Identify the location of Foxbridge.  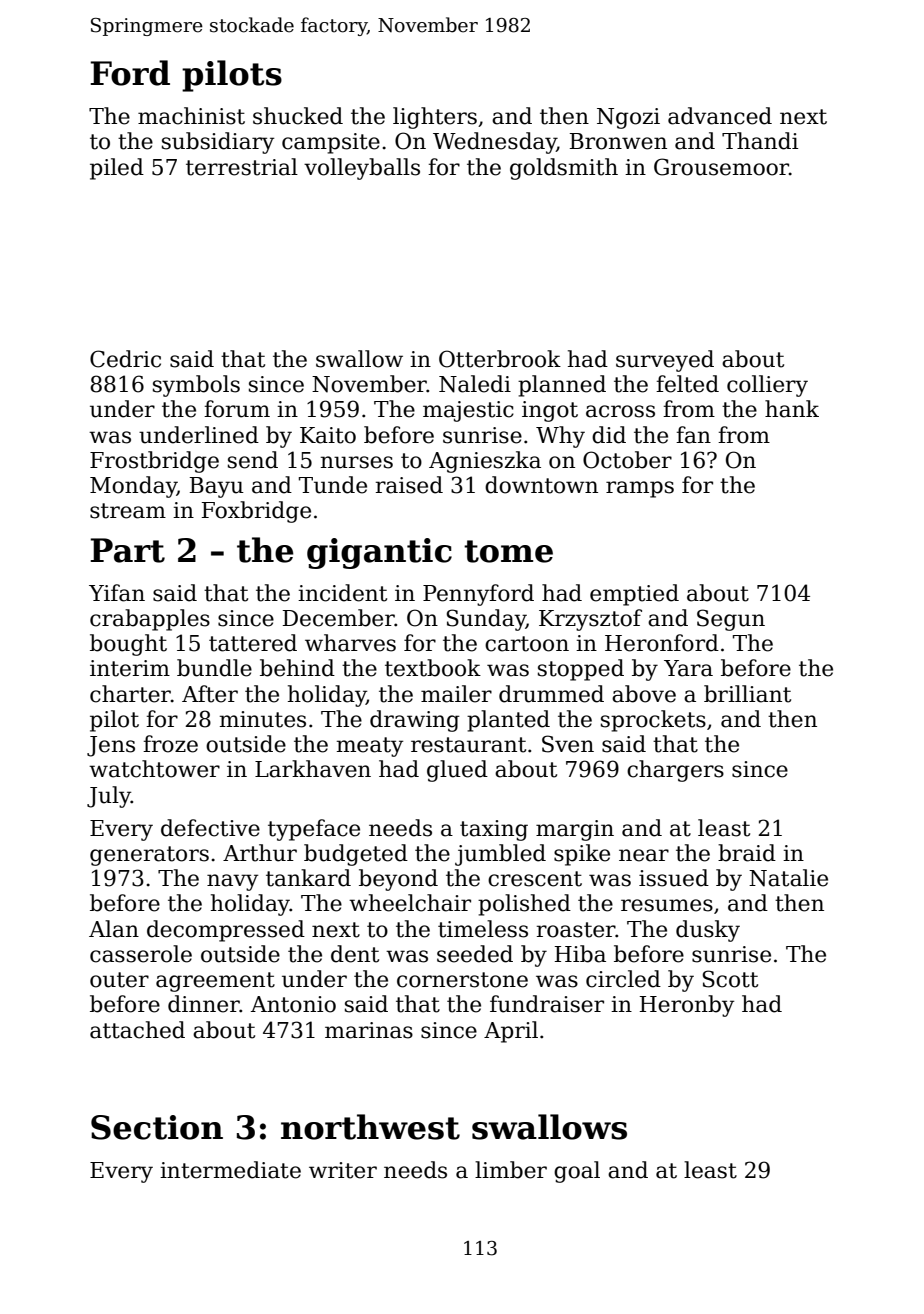
(256, 512).
